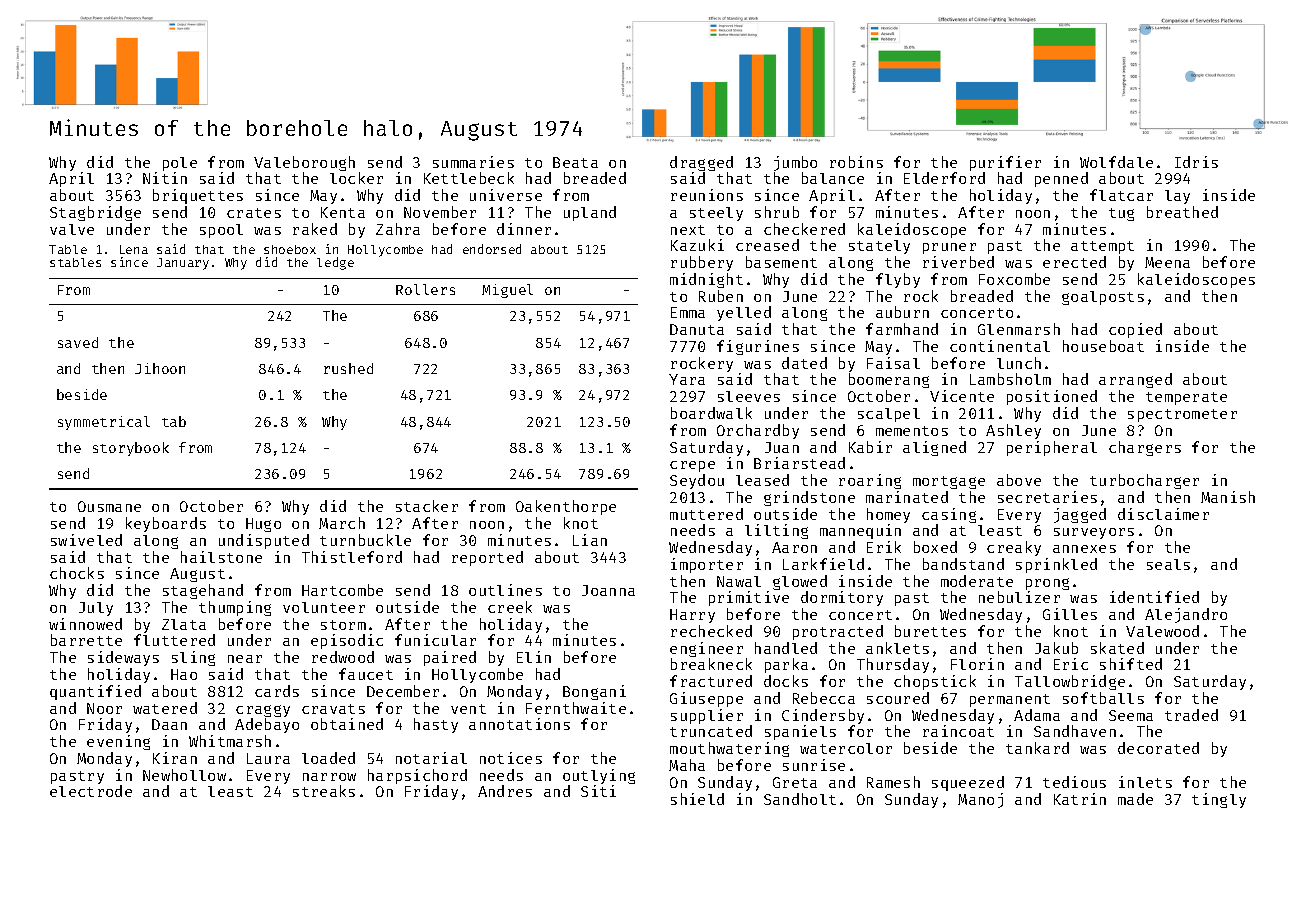 The image size is (1308, 924). What do you see at coordinates (1167, 262) in the document?
I see `Meena` at bounding box center [1167, 262].
